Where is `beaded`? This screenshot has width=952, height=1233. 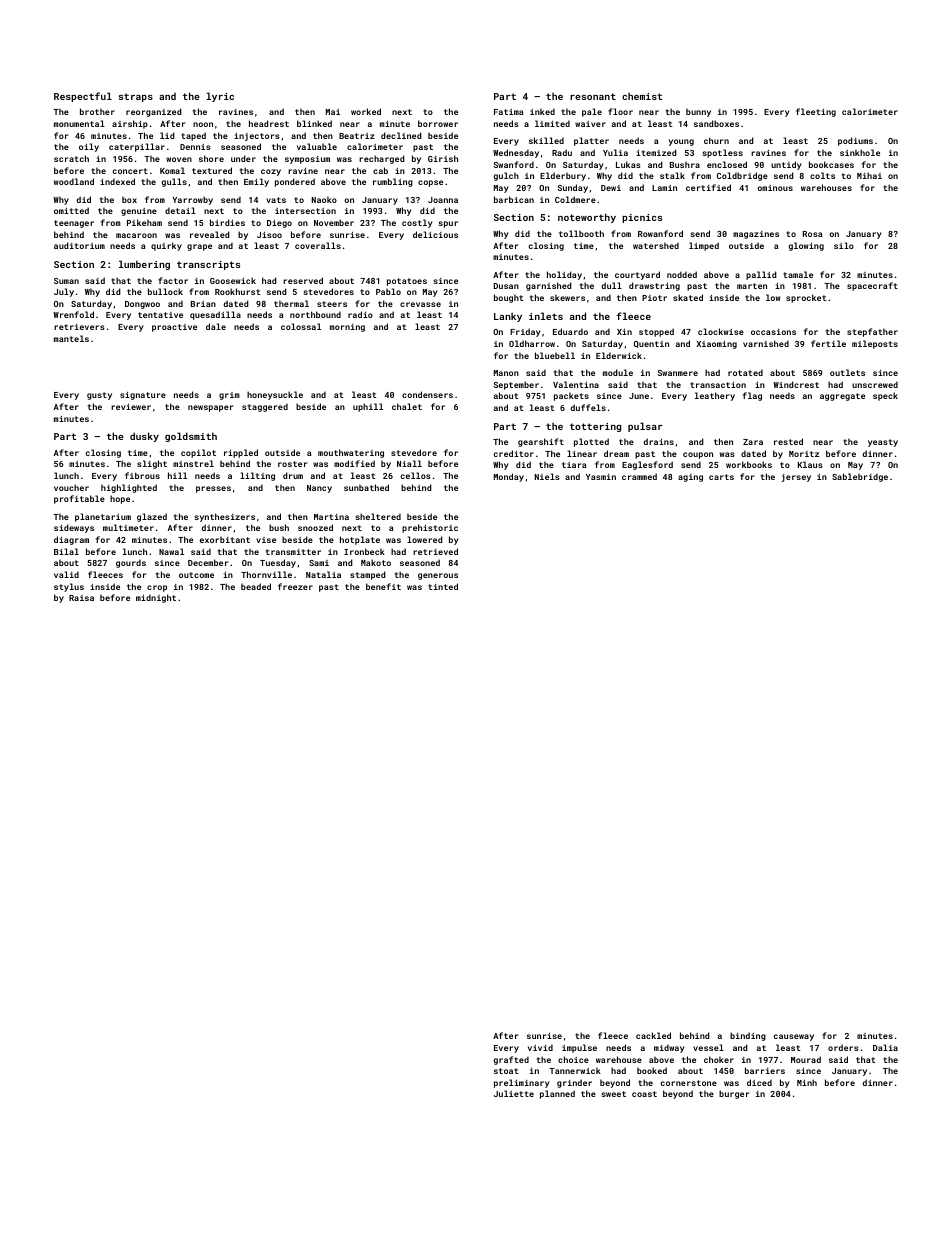 beaded is located at coordinates (256, 586).
